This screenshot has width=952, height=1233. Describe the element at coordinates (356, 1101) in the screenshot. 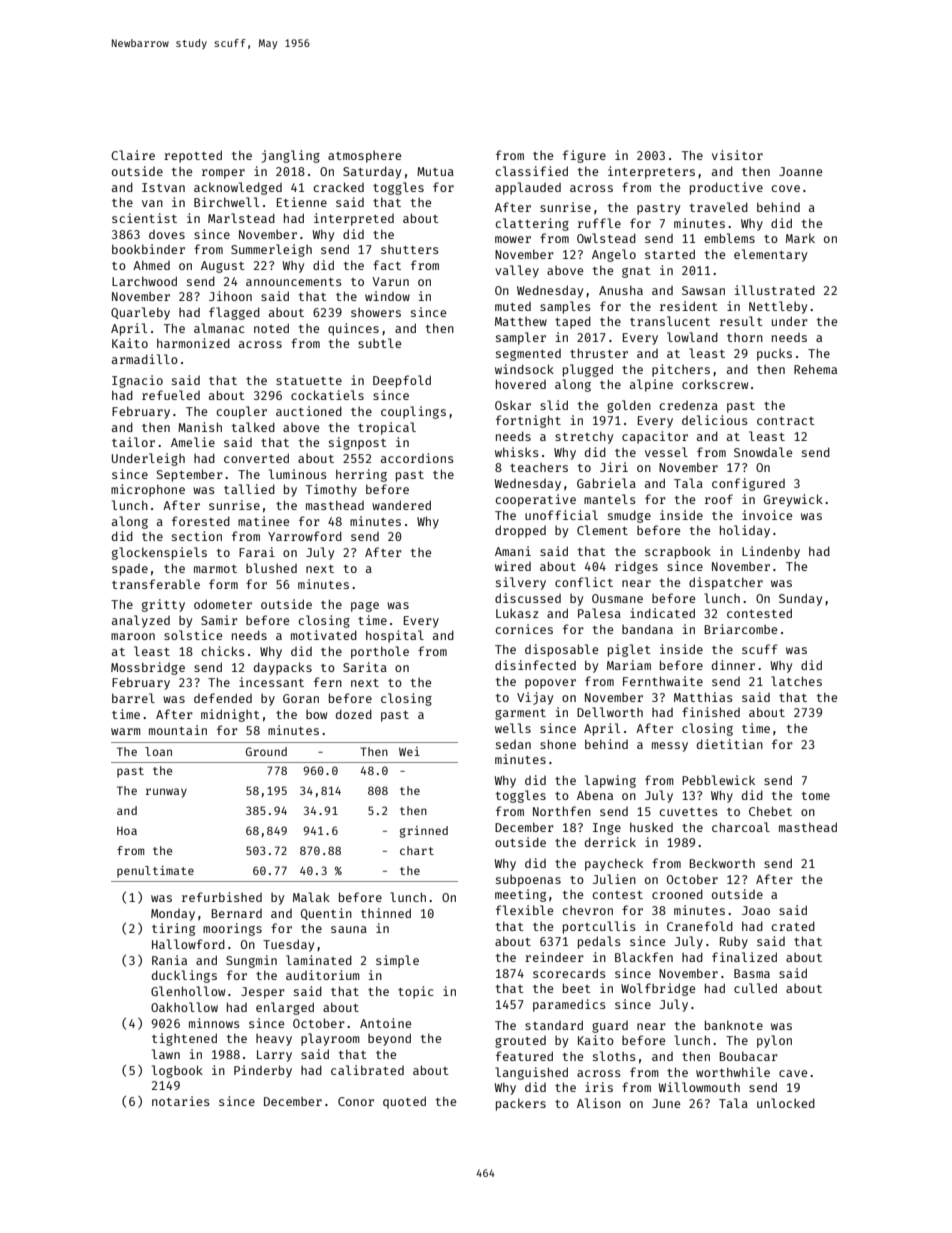

I see `Conor` at that location.
